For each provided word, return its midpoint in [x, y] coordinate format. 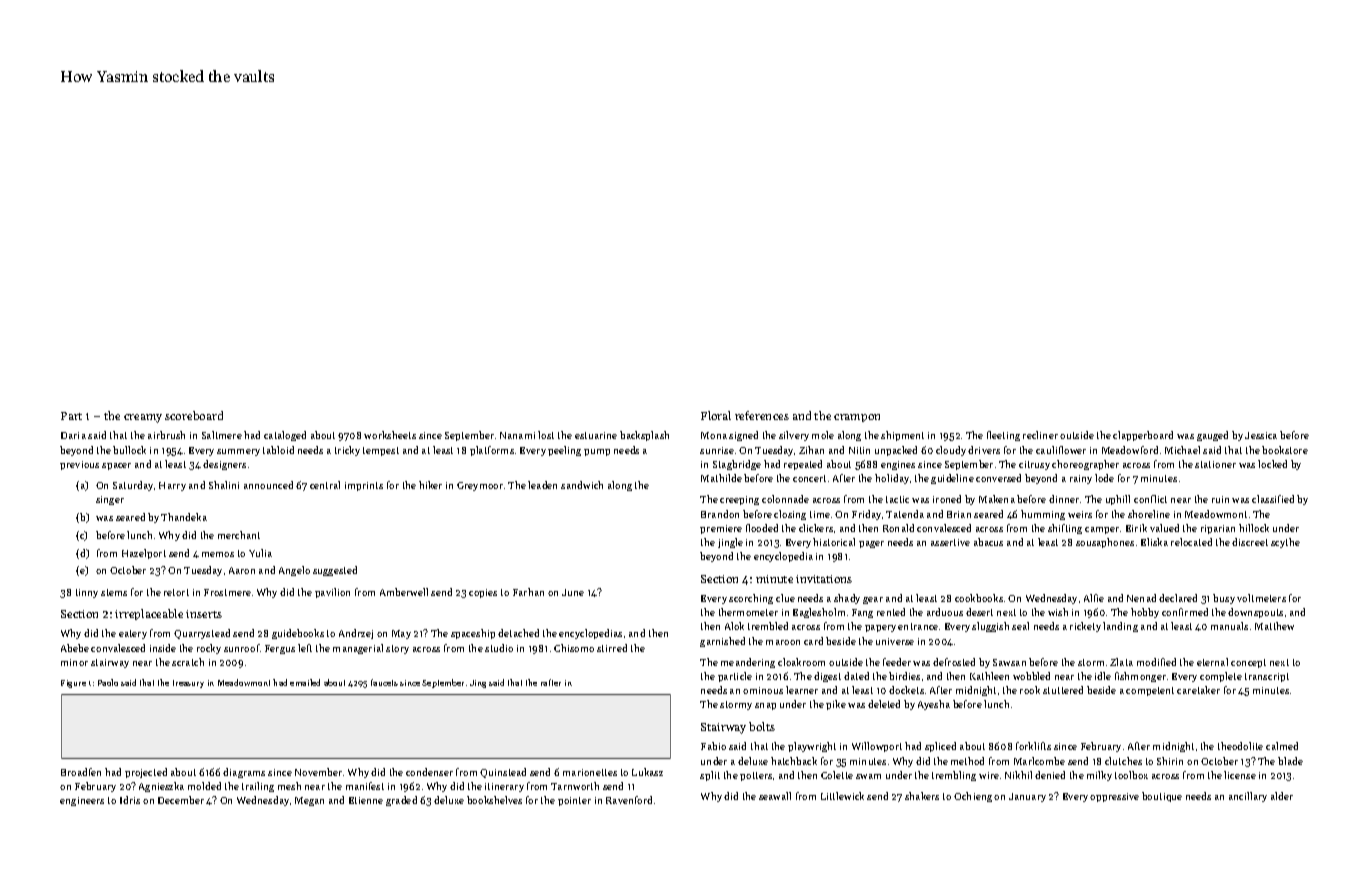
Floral [716, 415]
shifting [1065, 529]
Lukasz [647, 772]
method [967, 761]
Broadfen [81, 772]
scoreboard [194, 415]
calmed [1282, 746]
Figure [73, 684]
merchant [239, 535]
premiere [721, 529]
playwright [812, 747]
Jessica [1261, 435]
